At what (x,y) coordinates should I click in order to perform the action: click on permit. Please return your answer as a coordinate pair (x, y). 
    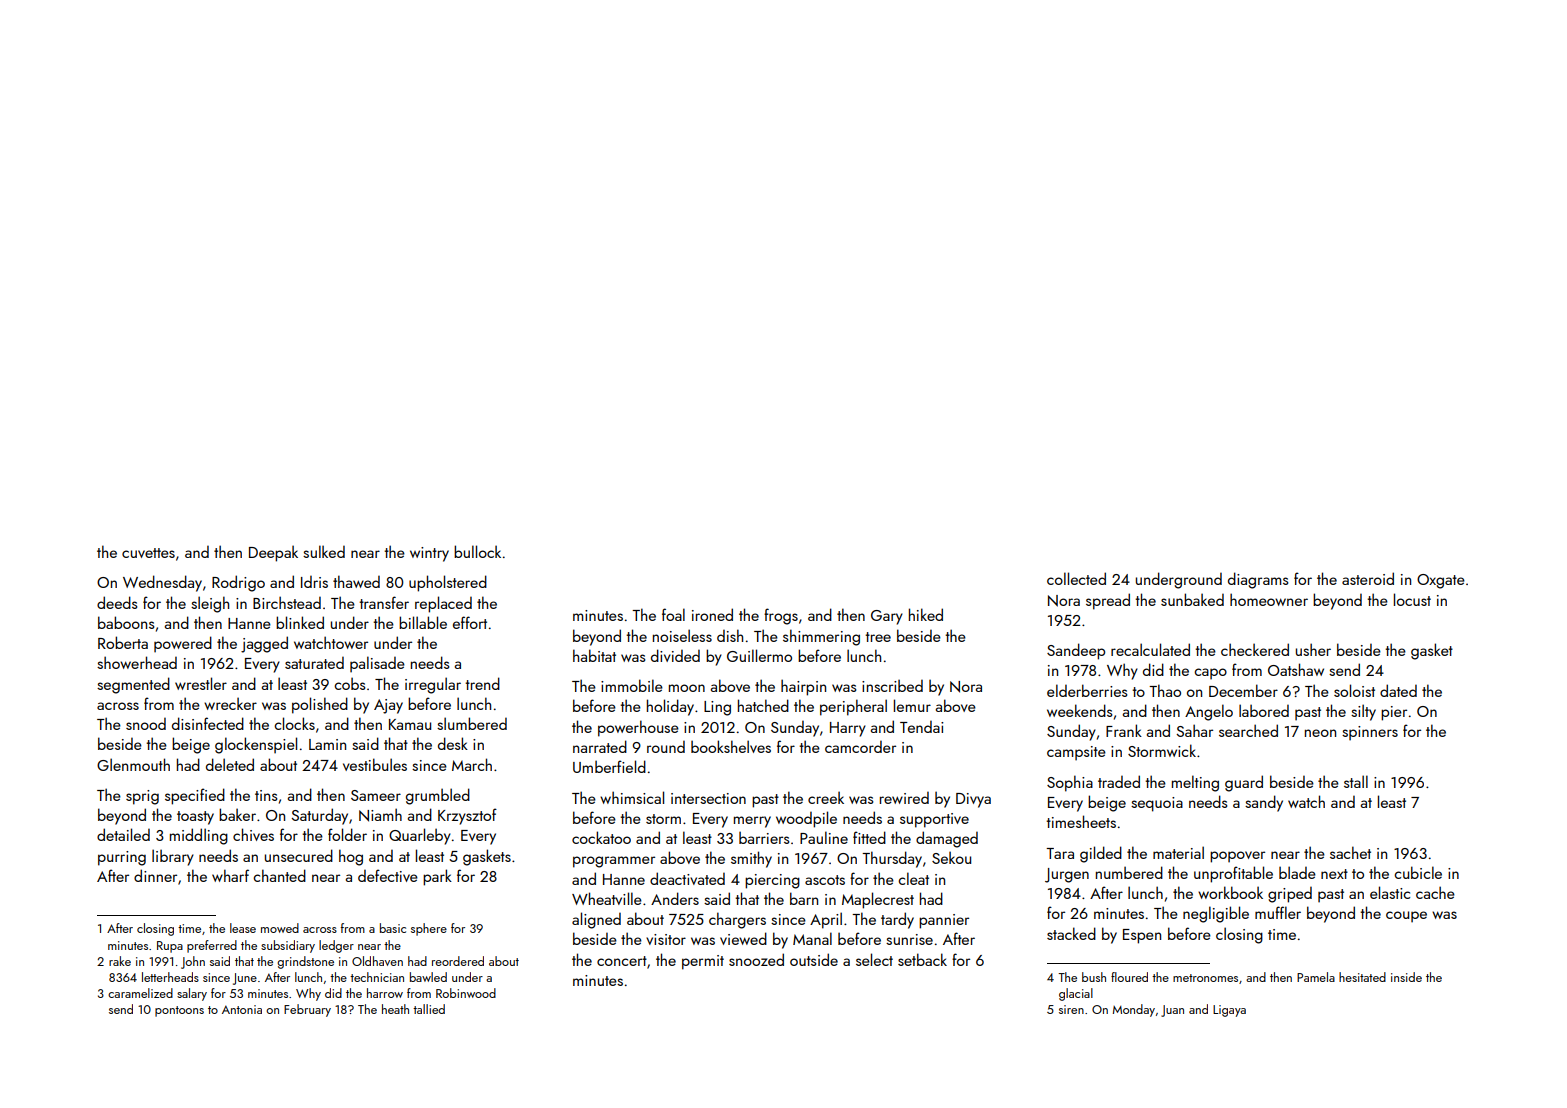
    Looking at the image, I should click on (703, 962).
